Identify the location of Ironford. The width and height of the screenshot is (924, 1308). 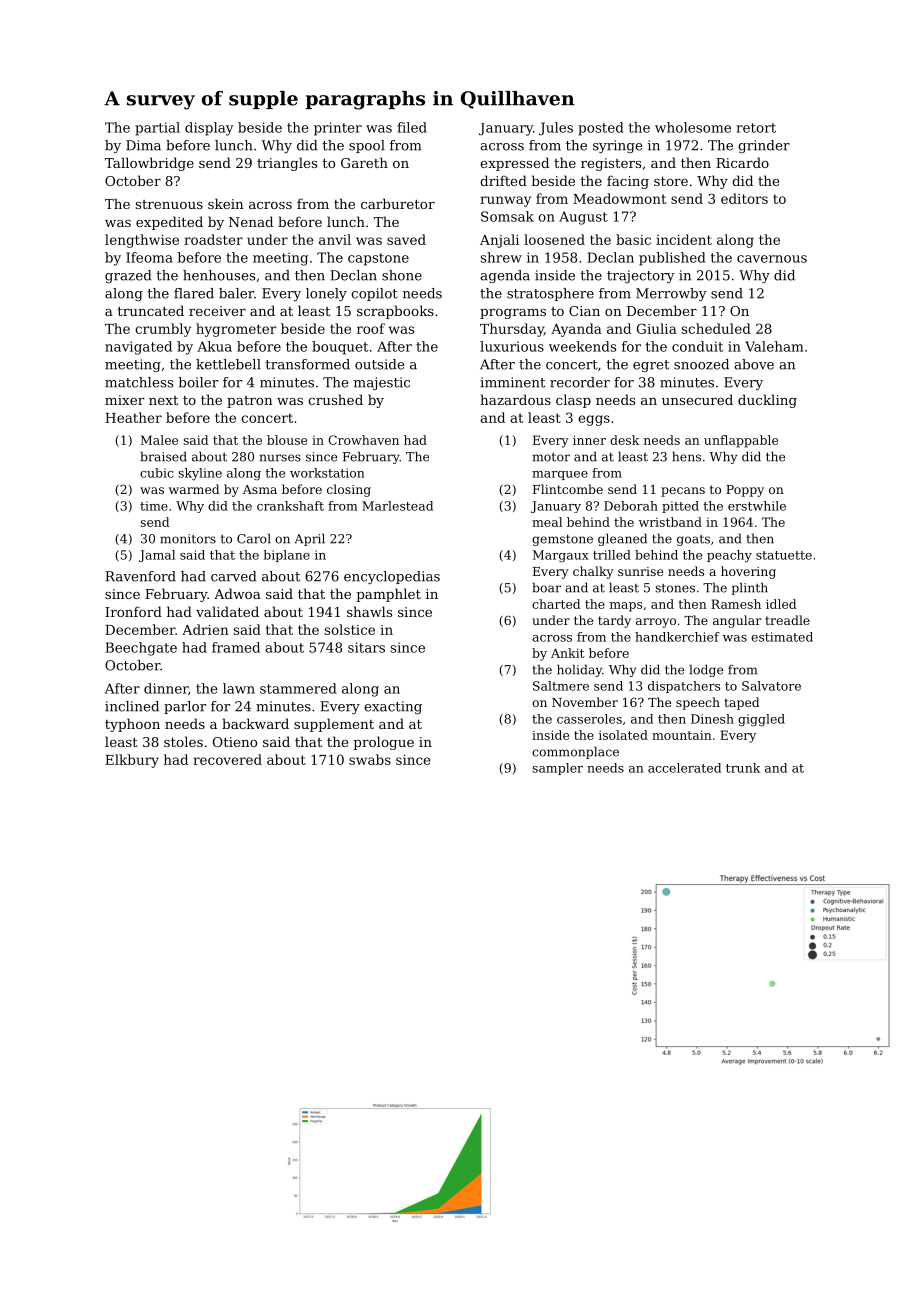
(133, 611).
